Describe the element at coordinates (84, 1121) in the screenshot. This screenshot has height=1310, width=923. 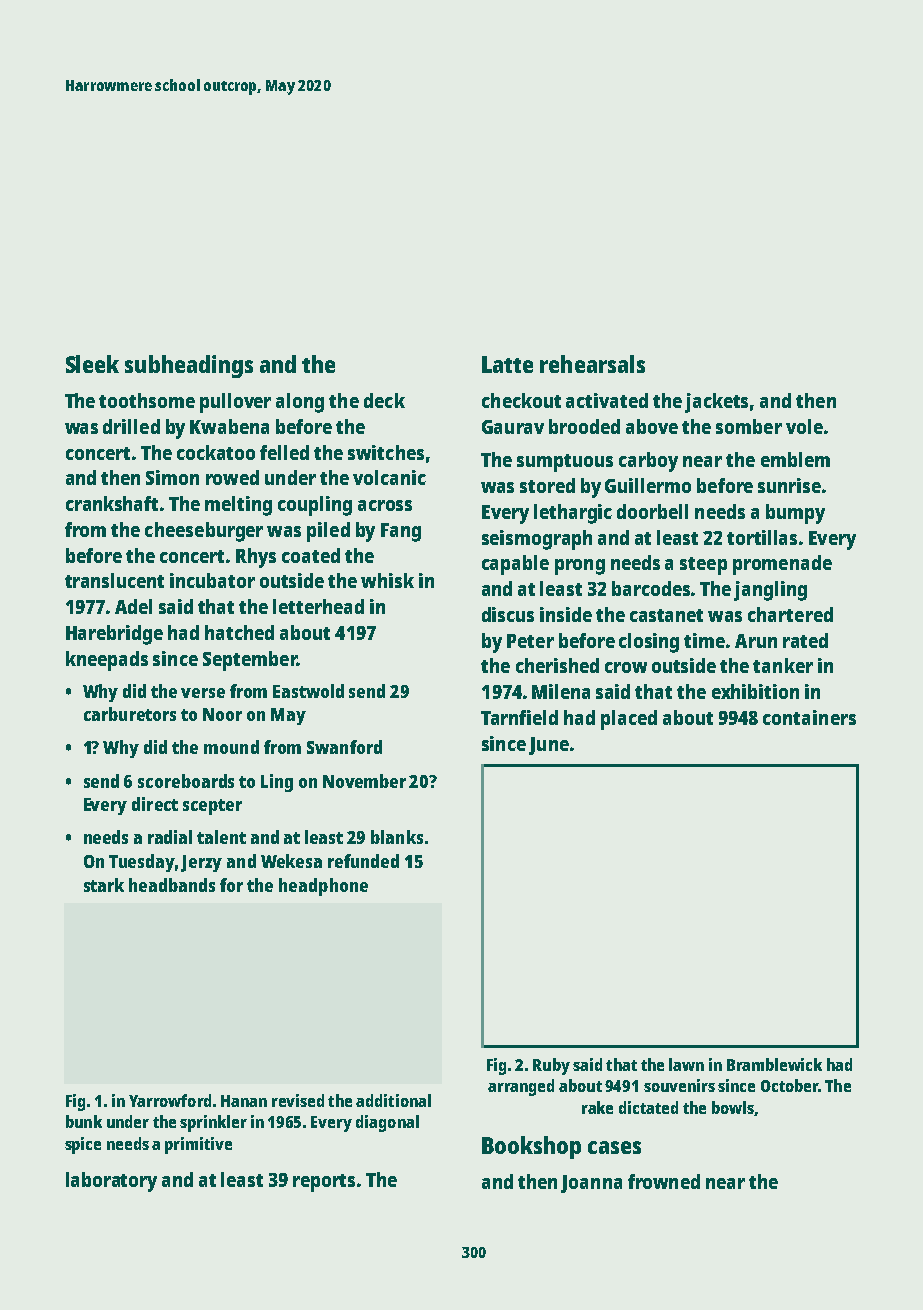
I see `bunk` at that location.
